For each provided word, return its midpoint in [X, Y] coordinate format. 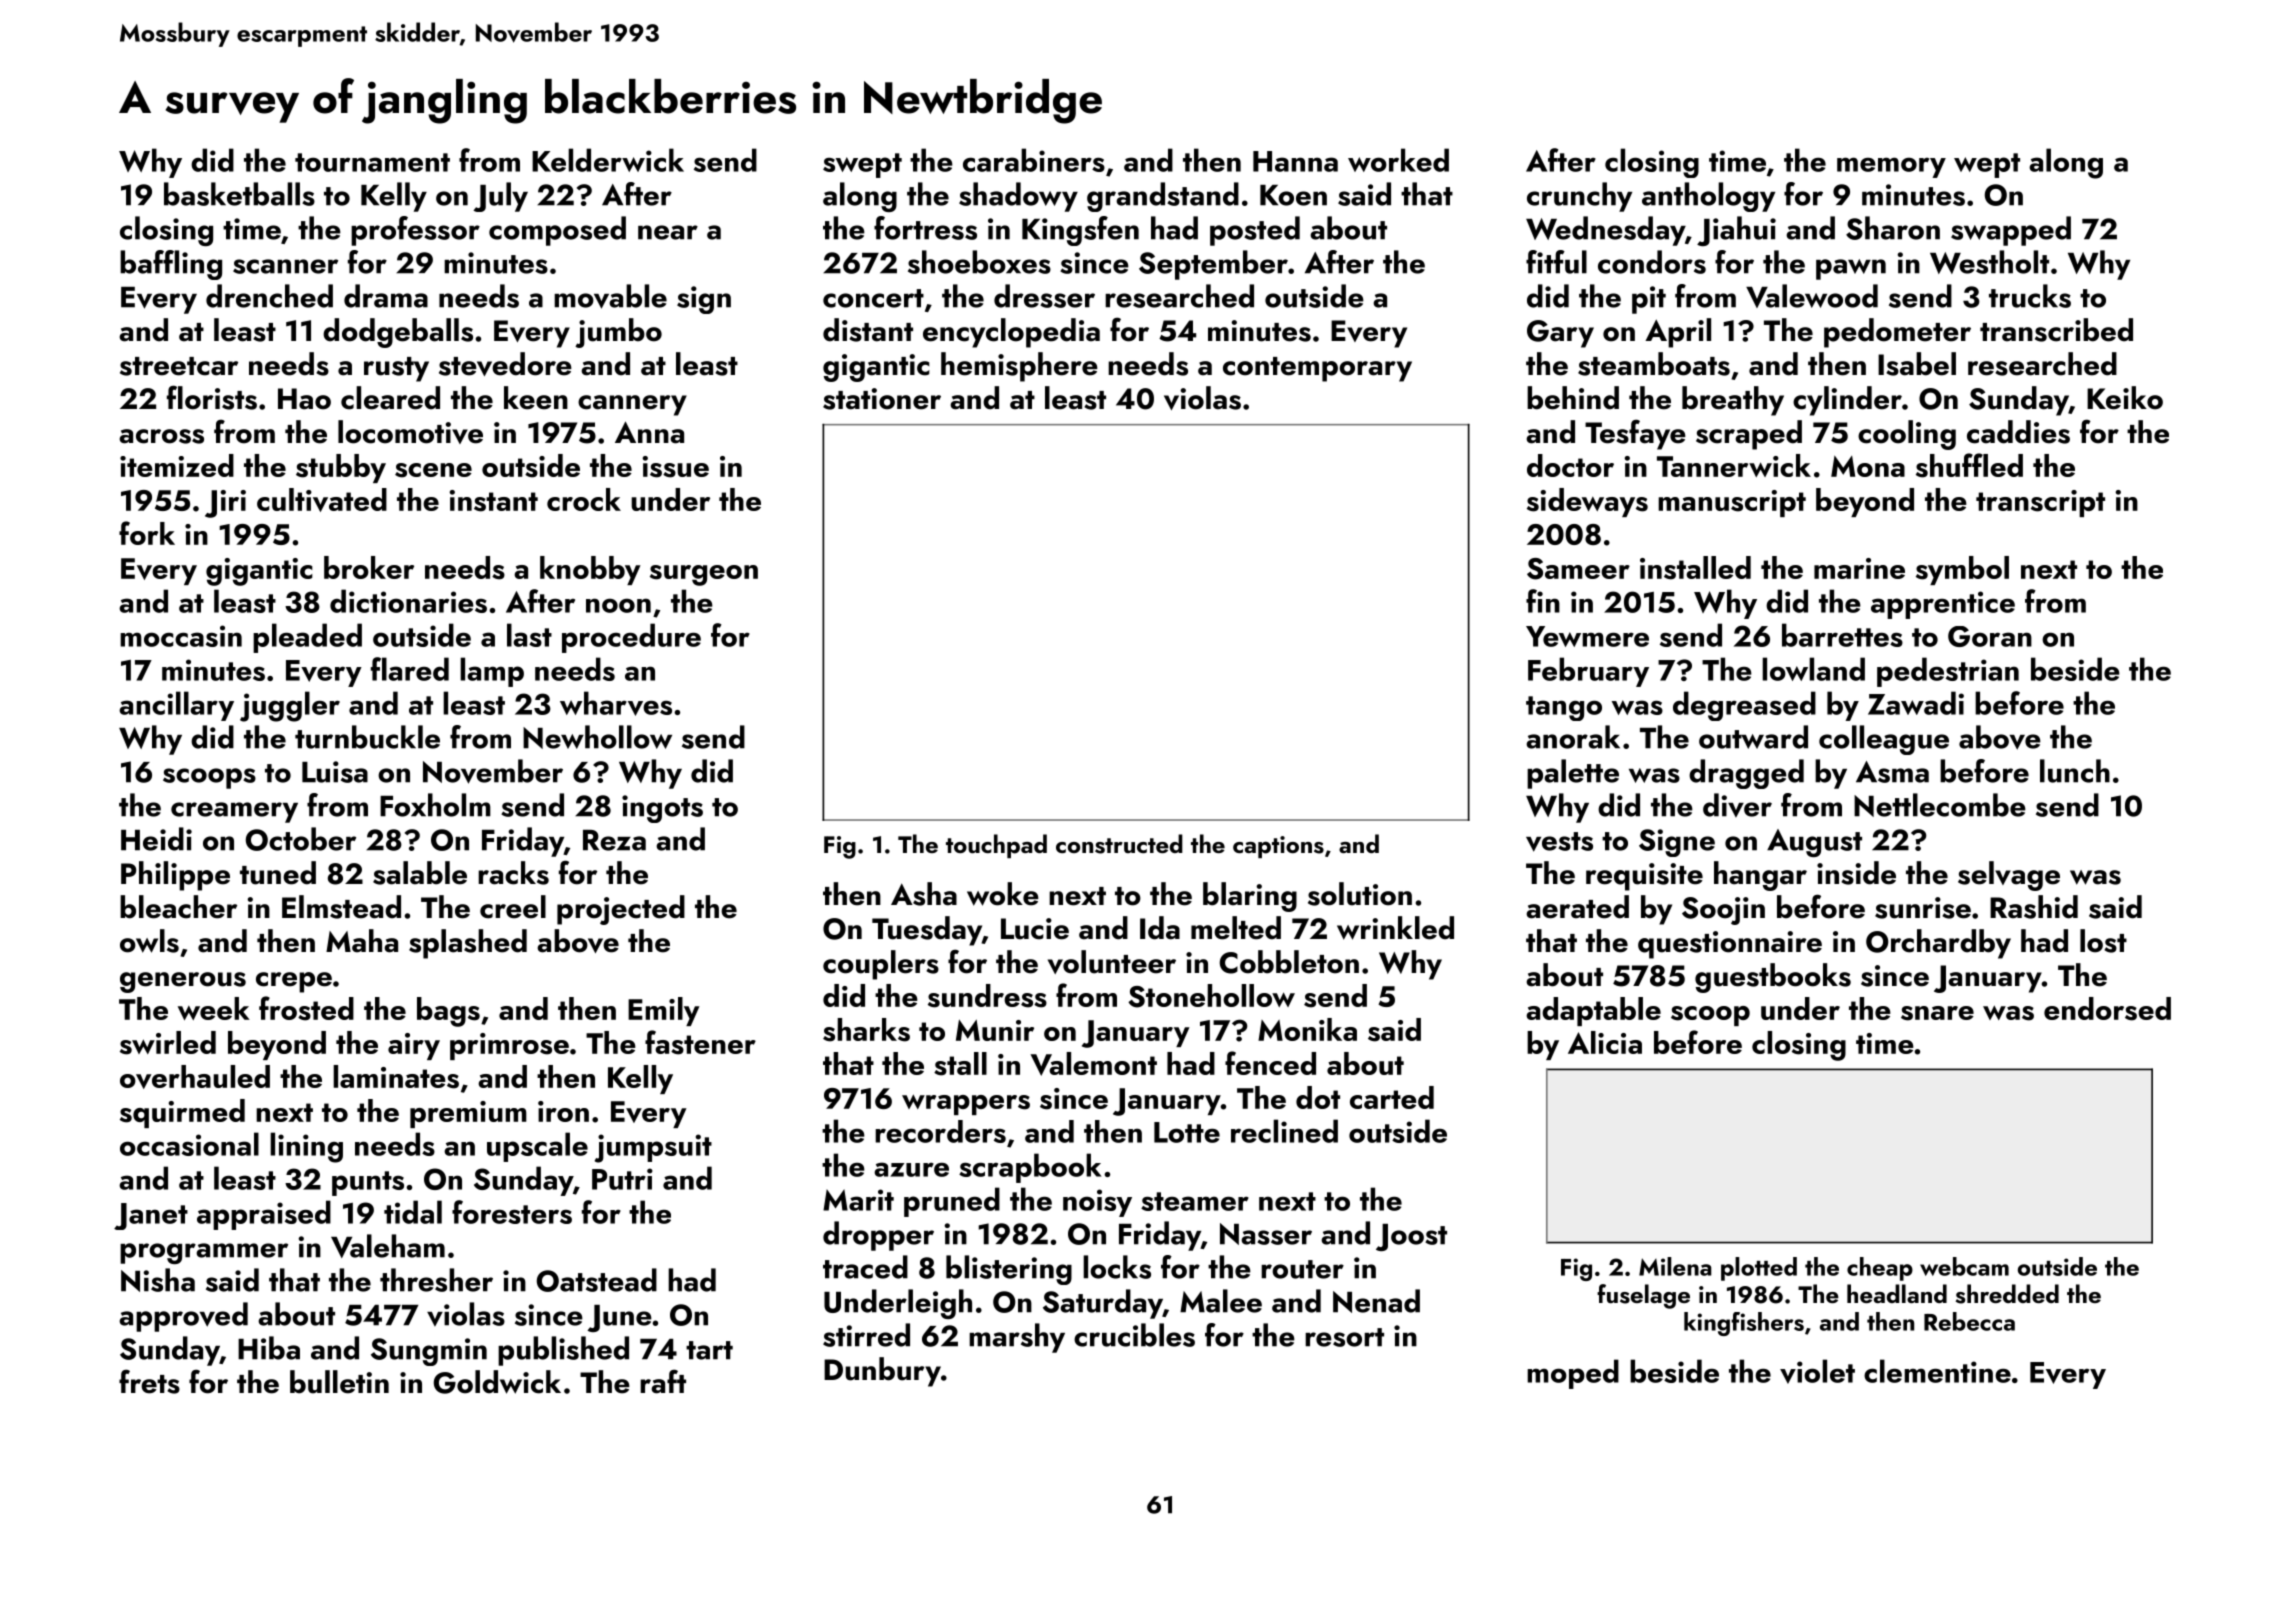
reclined [1284, 1131]
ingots [662, 809]
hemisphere [1019, 367]
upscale [537, 1147]
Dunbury [882, 1372]
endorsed [2107, 1009]
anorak [1573, 737]
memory [1891, 167]
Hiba [269, 1348]
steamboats [1654, 364]
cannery [632, 405]
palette [1573, 774]
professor [415, 231]
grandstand [1163, 197]
